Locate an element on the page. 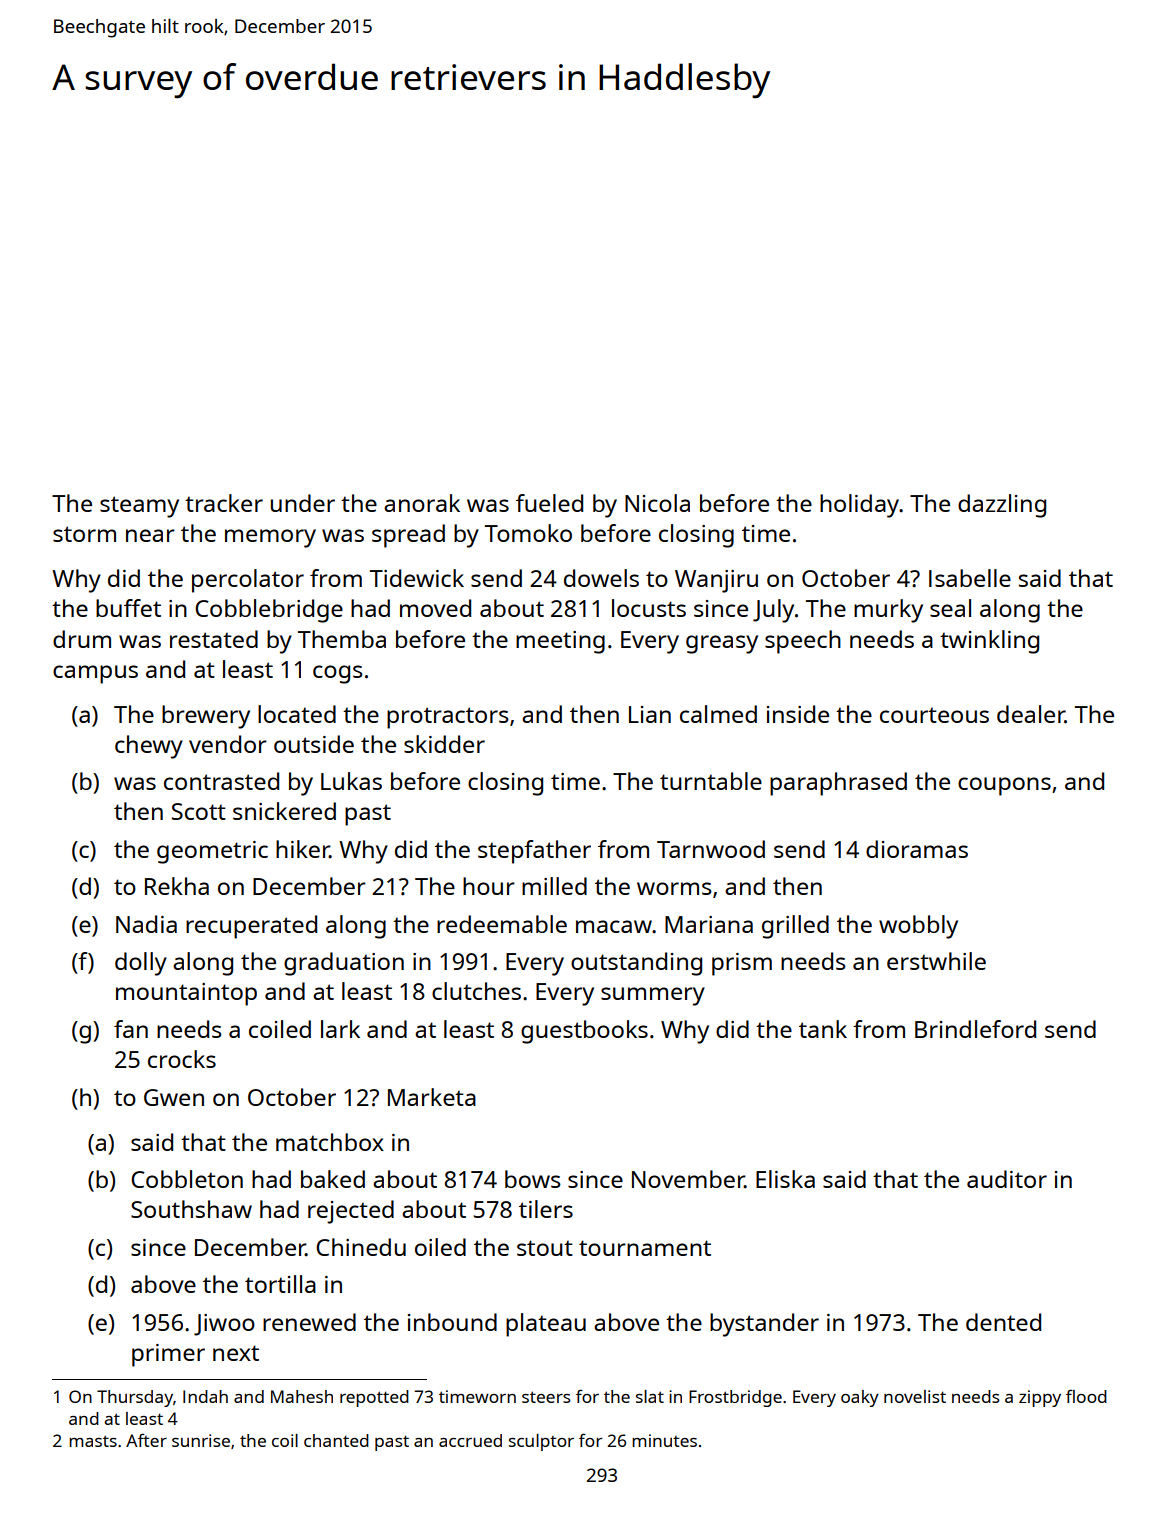 The height and width of the image is (1517, 1172). coupons is located at coordinates (1004, 786).
